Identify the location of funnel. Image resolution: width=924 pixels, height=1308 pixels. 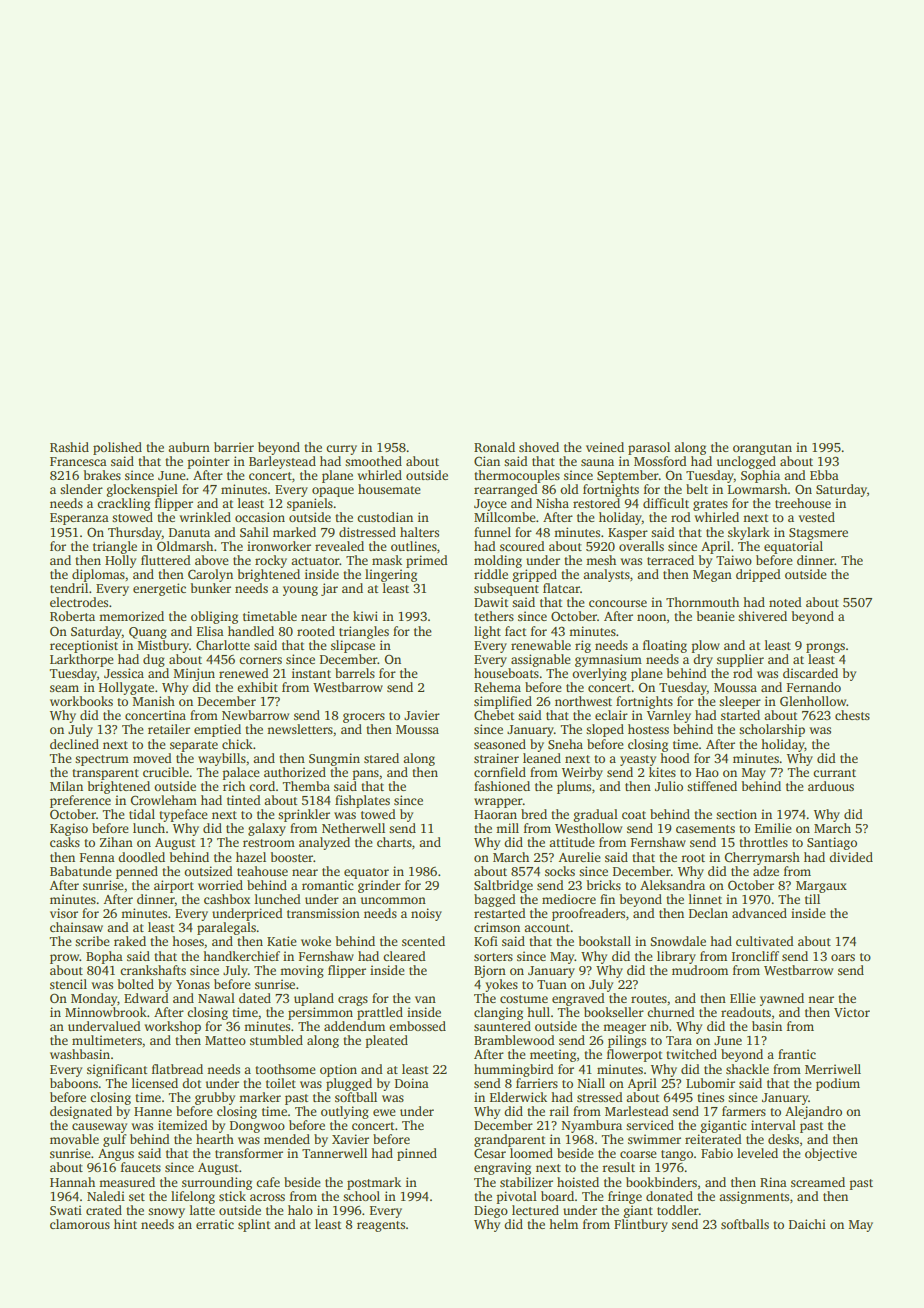
(492, 532).
